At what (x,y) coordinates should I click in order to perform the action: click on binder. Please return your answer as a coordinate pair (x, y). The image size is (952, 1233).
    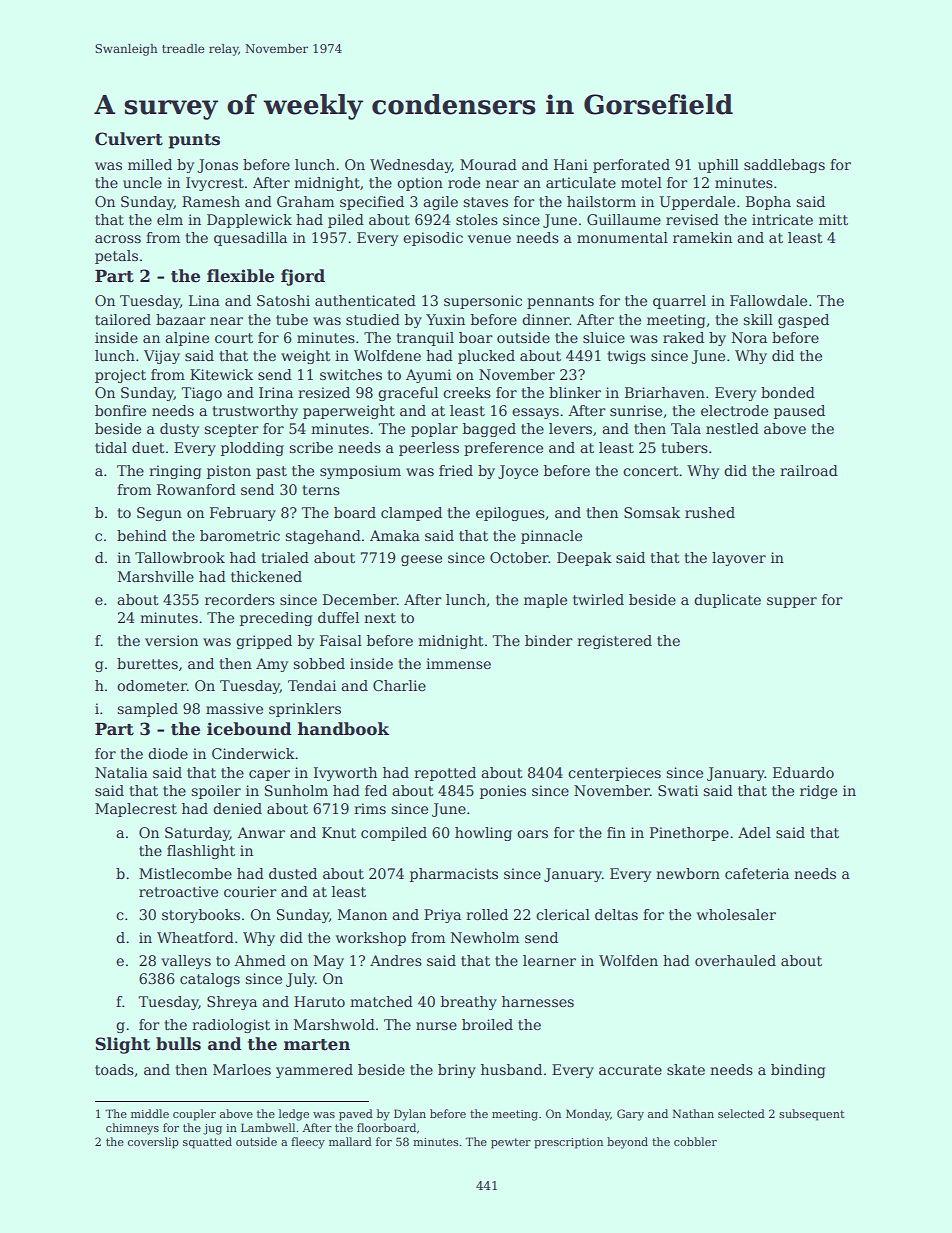
    Looking at the image, I should click on (549, 640).
